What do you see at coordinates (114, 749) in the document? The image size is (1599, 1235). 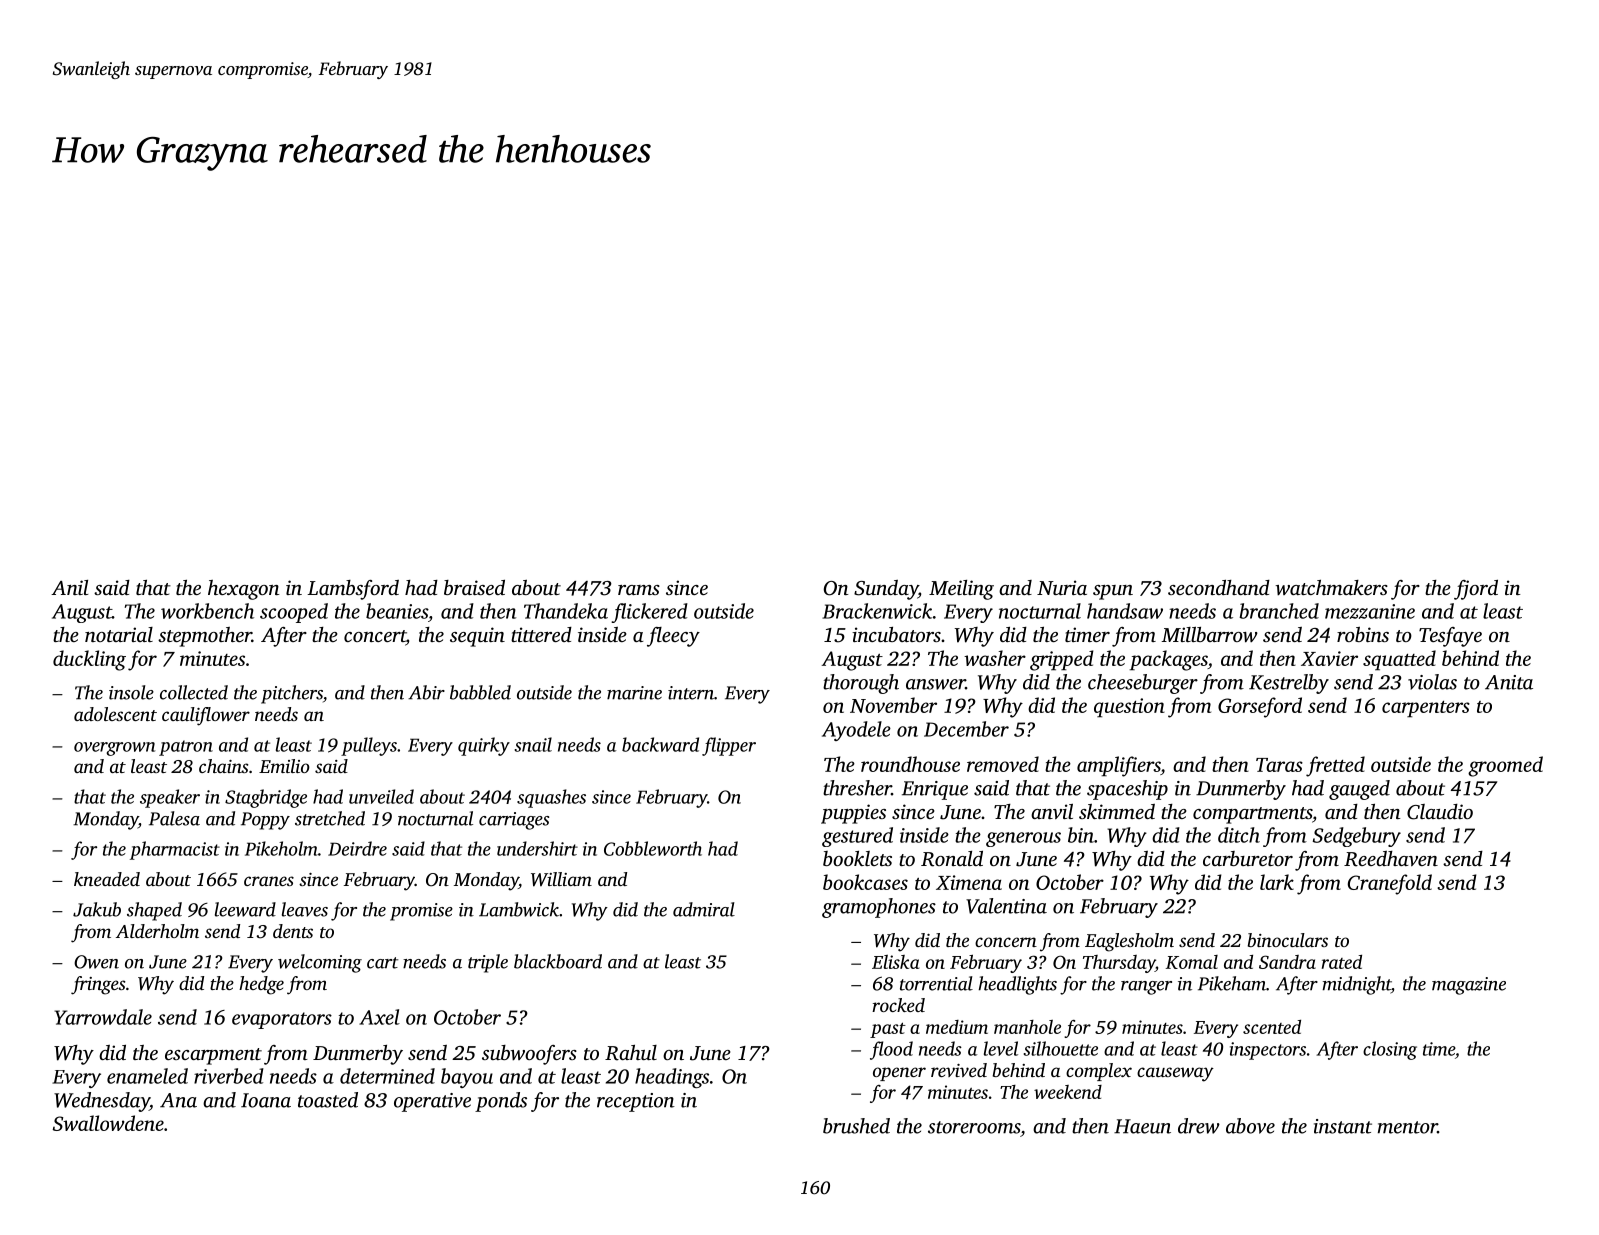 I see `overgrown` at bounding box center [114, 749].
